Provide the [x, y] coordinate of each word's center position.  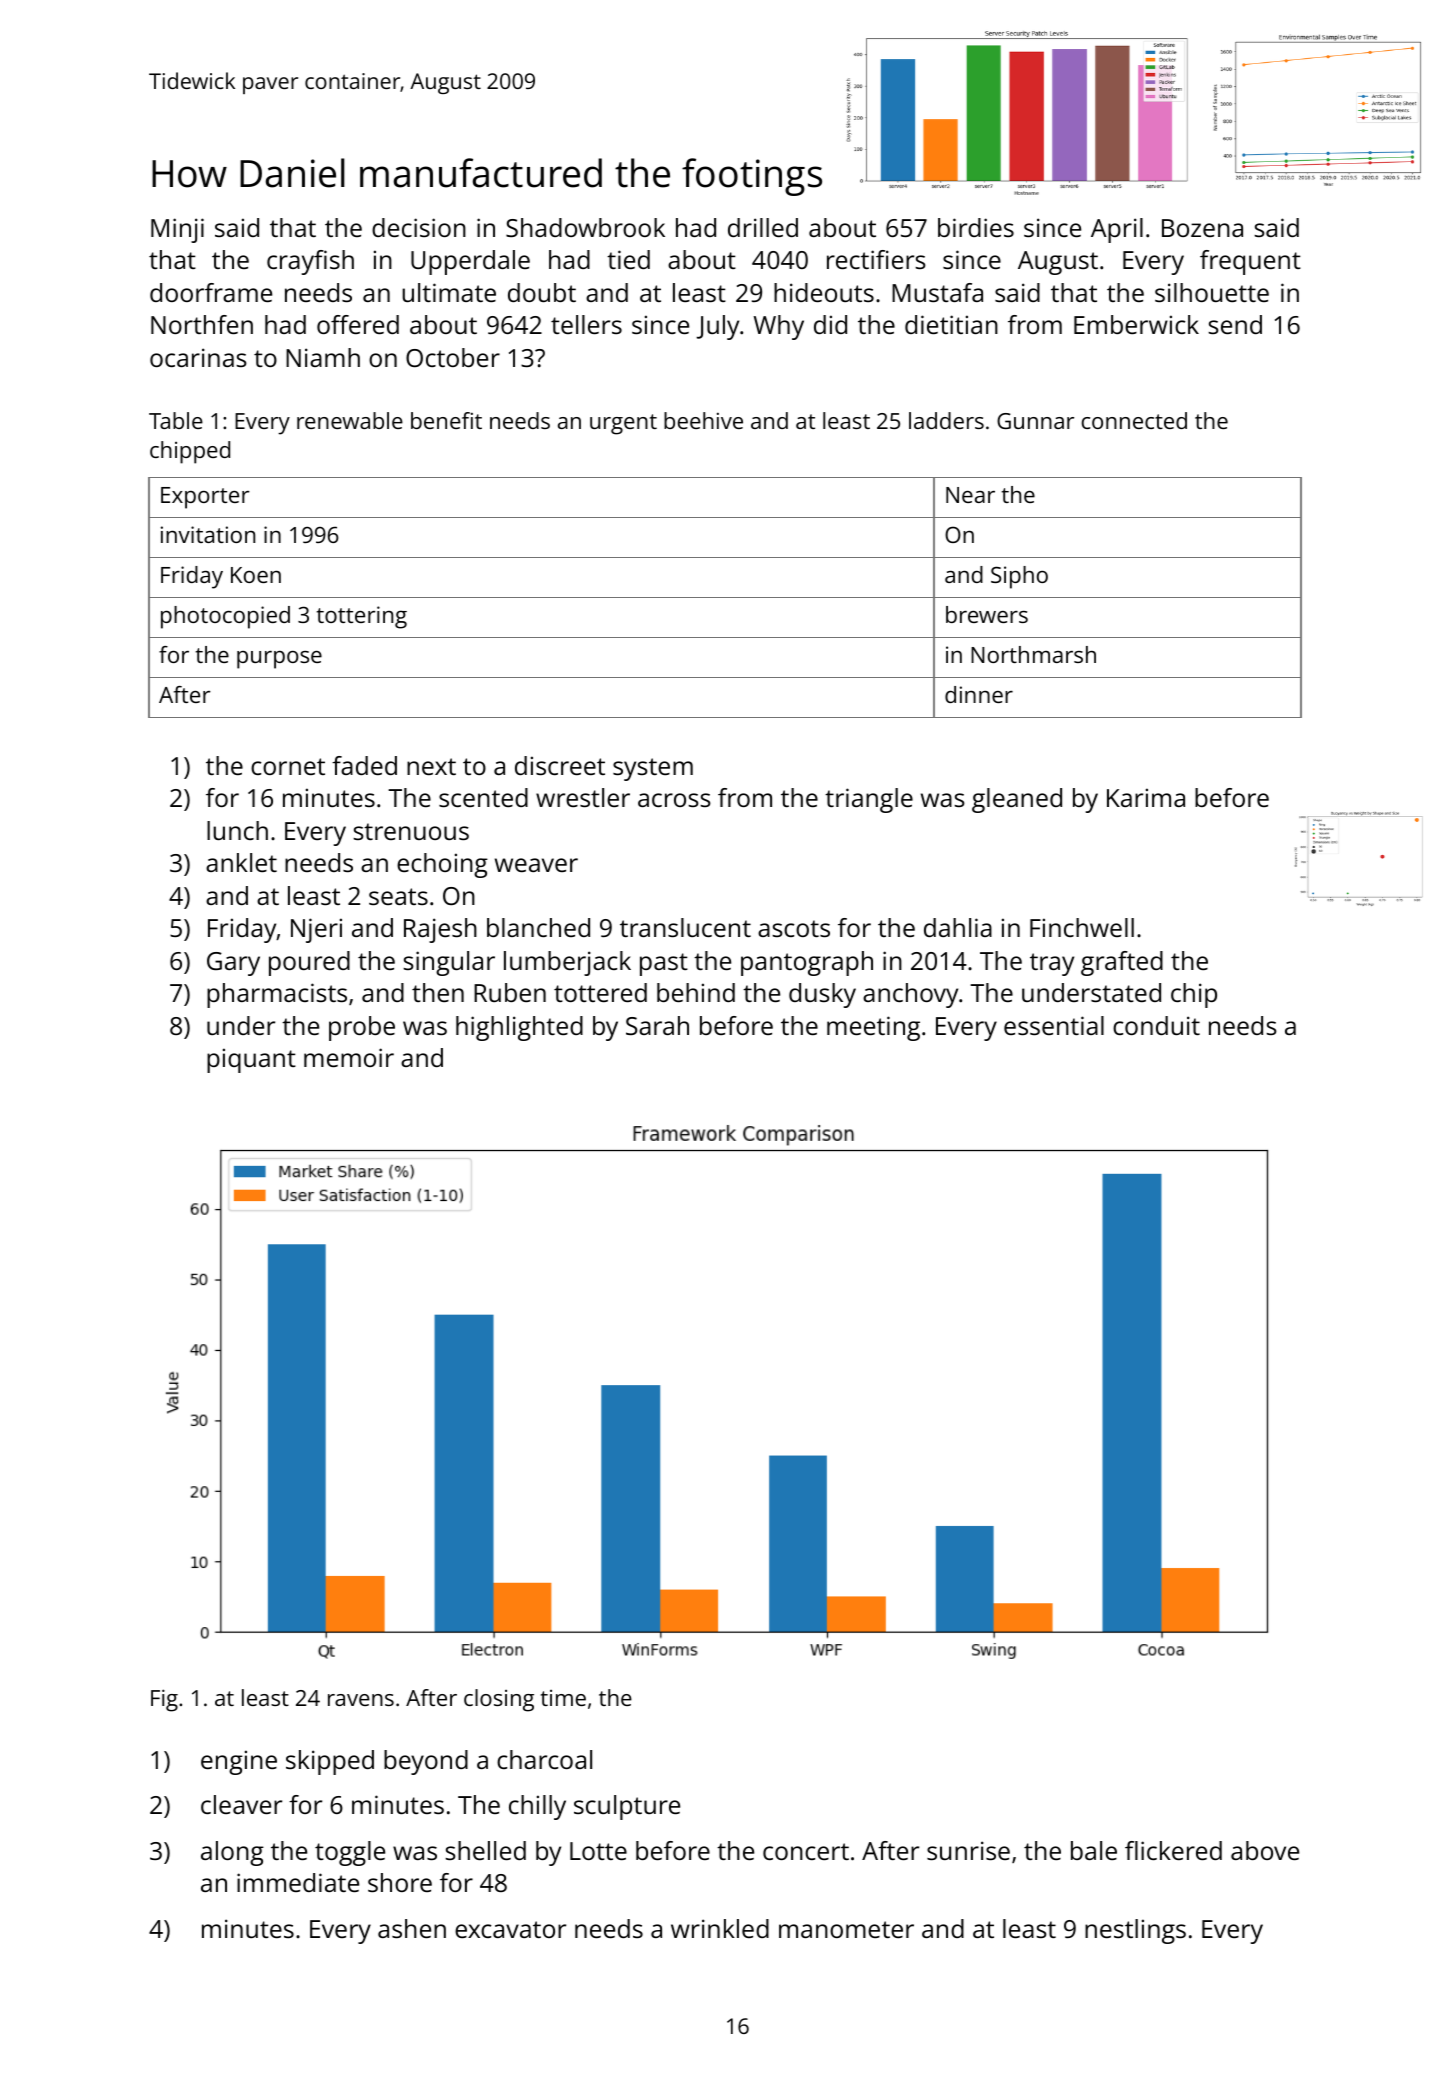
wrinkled [720, 1928]
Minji [177, 230]
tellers [586, 324]
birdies [976, 227]
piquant [251, 1060]
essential [1054, 1025]
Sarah [657, 1025]
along [232, 1853]
